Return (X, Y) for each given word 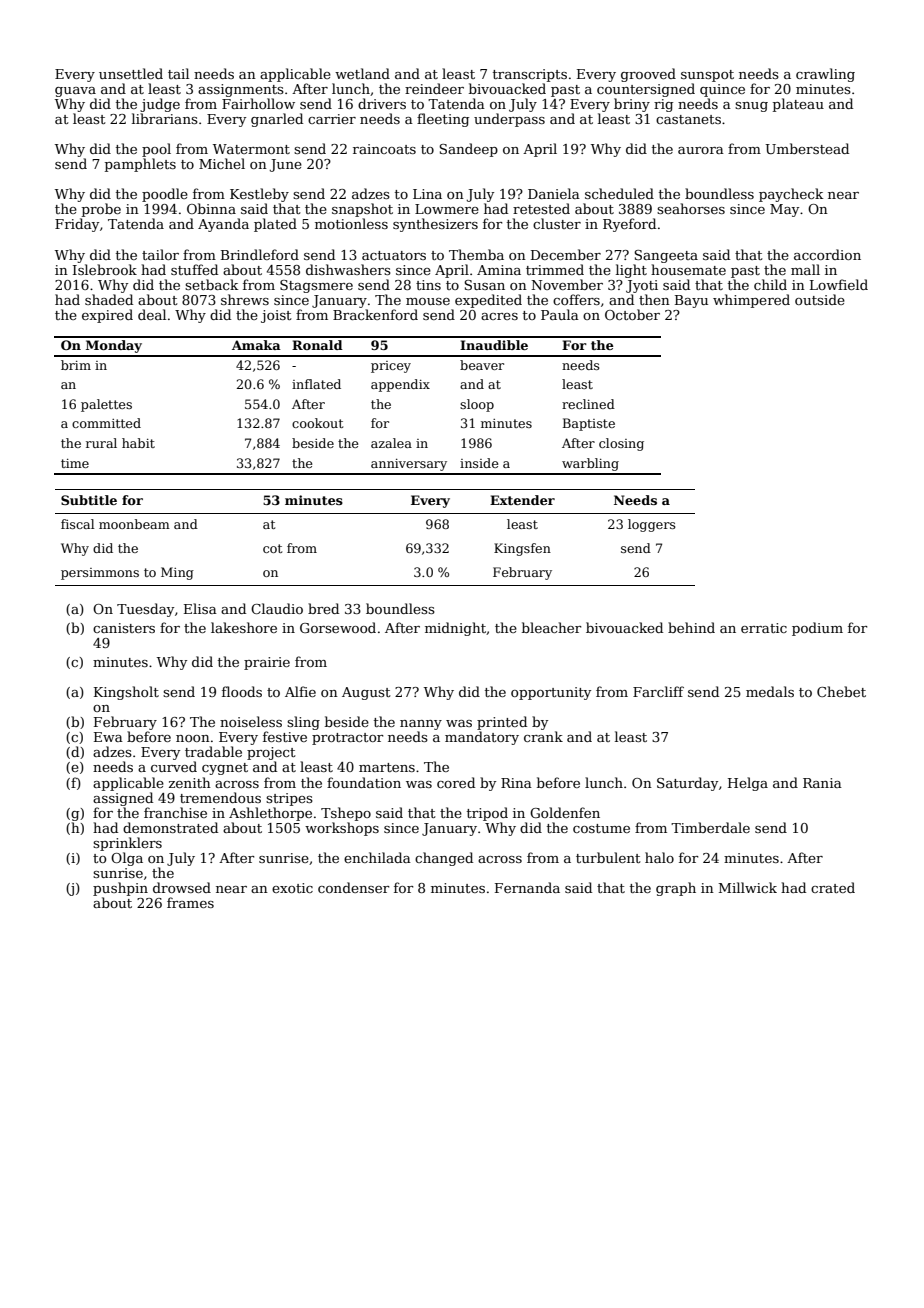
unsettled (131, 73)
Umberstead (807, 148)
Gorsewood (338, 627)
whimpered (751, 301)
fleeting (443, 120)
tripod (487, 814)
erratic (764, 628)
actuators (394, 255)
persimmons (100, 574)
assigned (123, 799)
